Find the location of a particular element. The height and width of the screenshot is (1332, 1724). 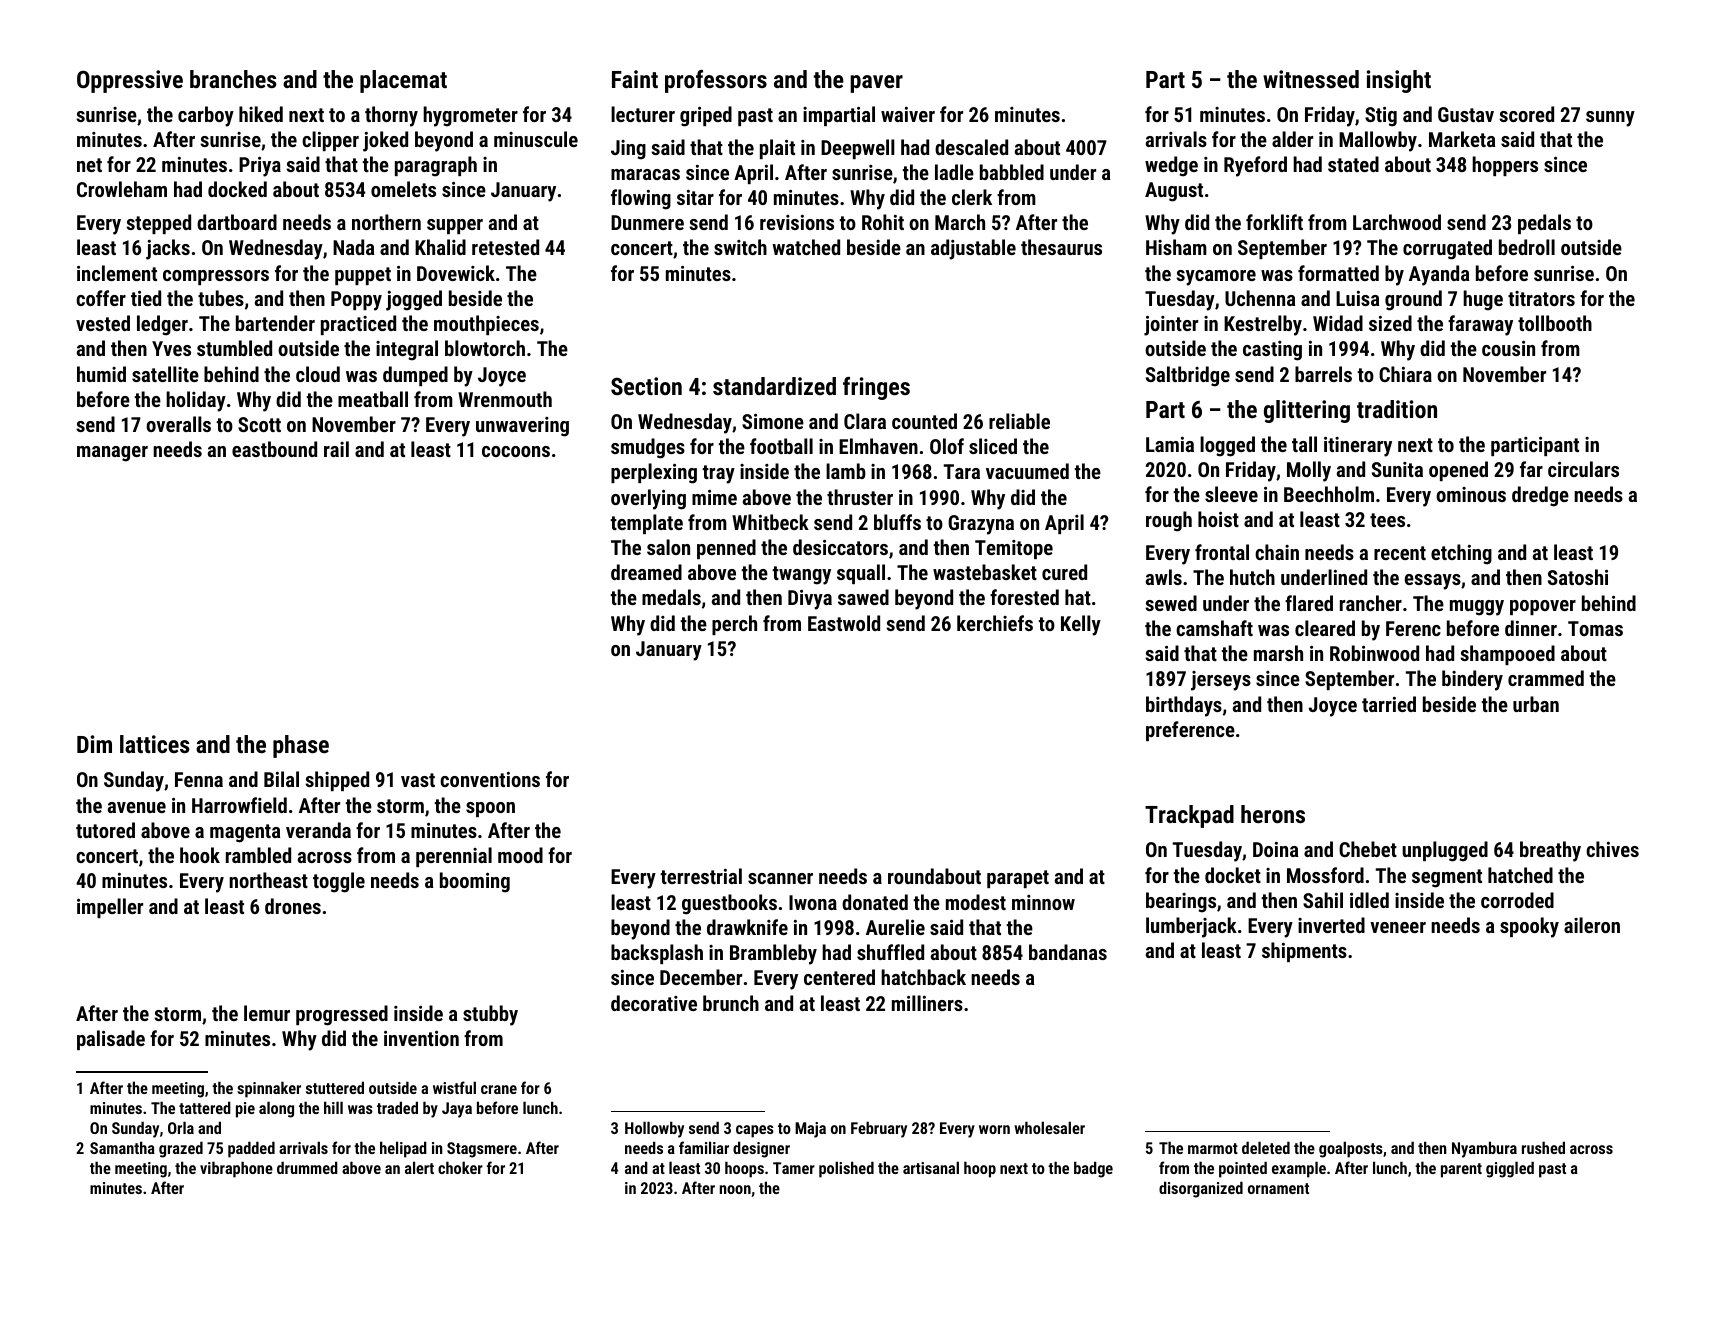

fringes is located at coordinates (876, 388).
